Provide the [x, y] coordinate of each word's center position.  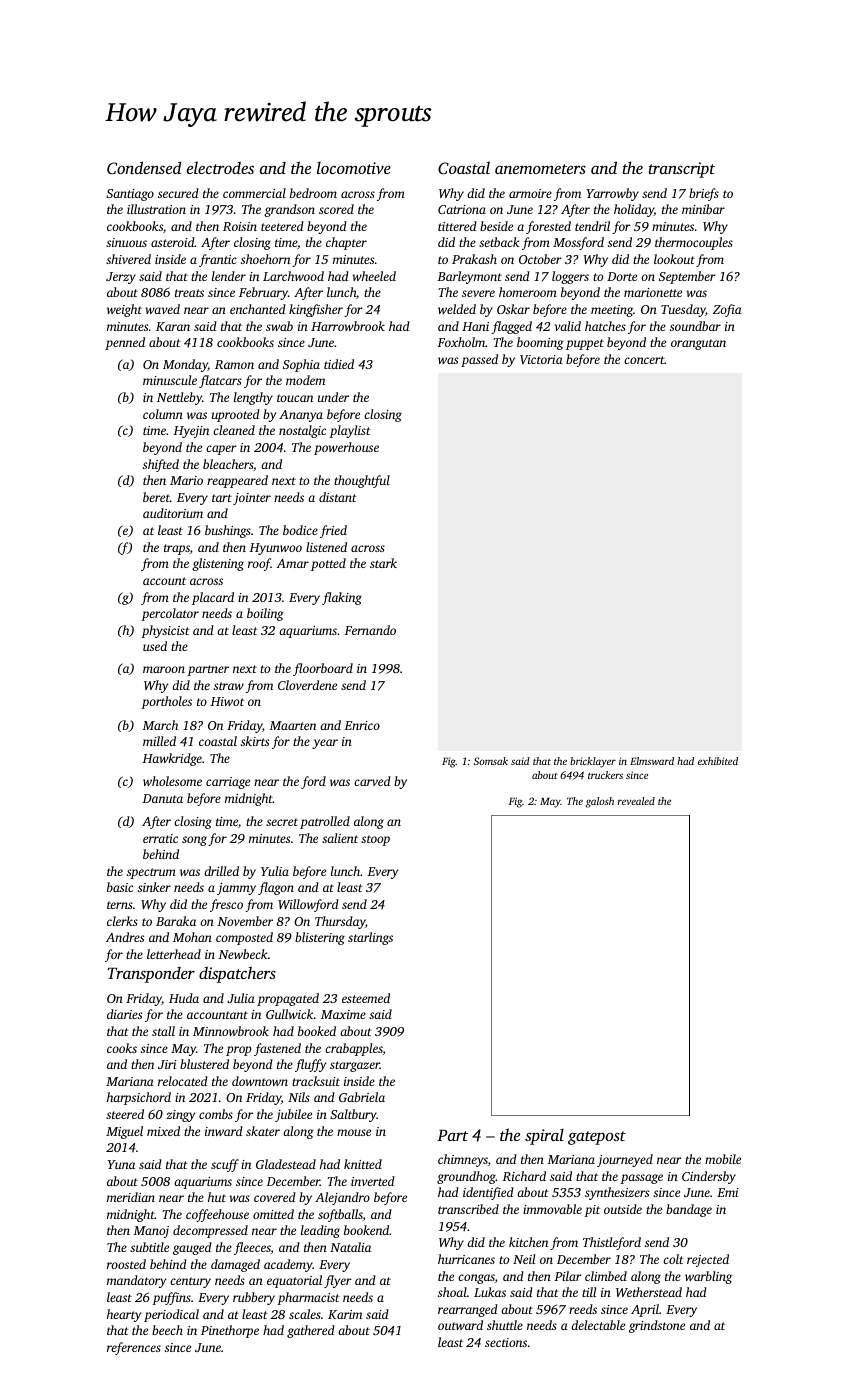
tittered [457, 226]
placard [213, 598]
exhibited [718, 761]
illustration [156, 209]
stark [383, 563]
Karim [345, 1314]
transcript [682, 170]
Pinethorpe [230, 1331]
